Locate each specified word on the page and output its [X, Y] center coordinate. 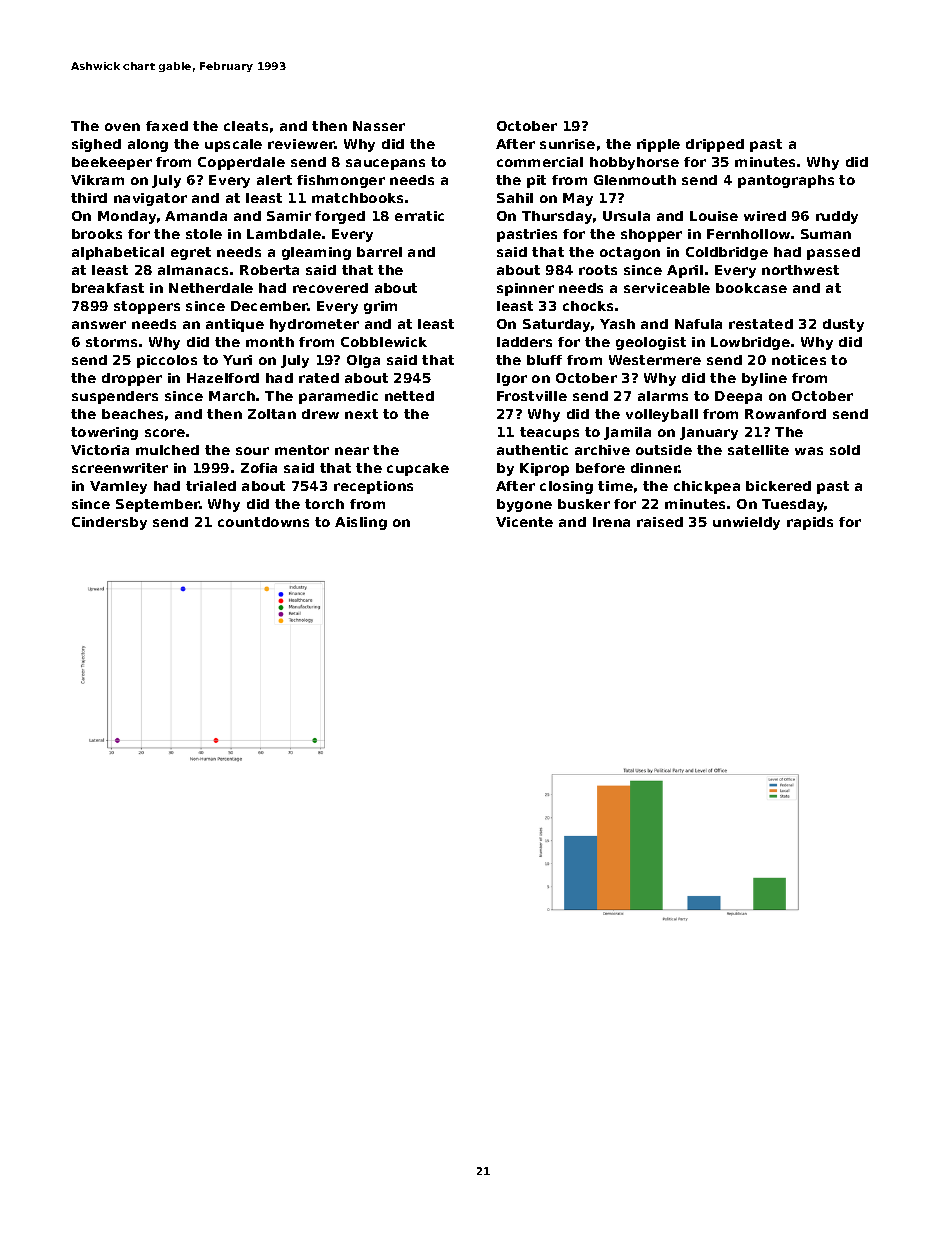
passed [833, 253]
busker [584, 504]
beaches [132, 414]
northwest [800, 270]
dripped [715, 145]
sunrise [567, 144]
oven [122, 127]
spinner [525, 289]
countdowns [263, 522]
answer [99, 325]
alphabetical [118, 253]
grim [380, 307]
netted [409, 396]
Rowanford [785, 414]
